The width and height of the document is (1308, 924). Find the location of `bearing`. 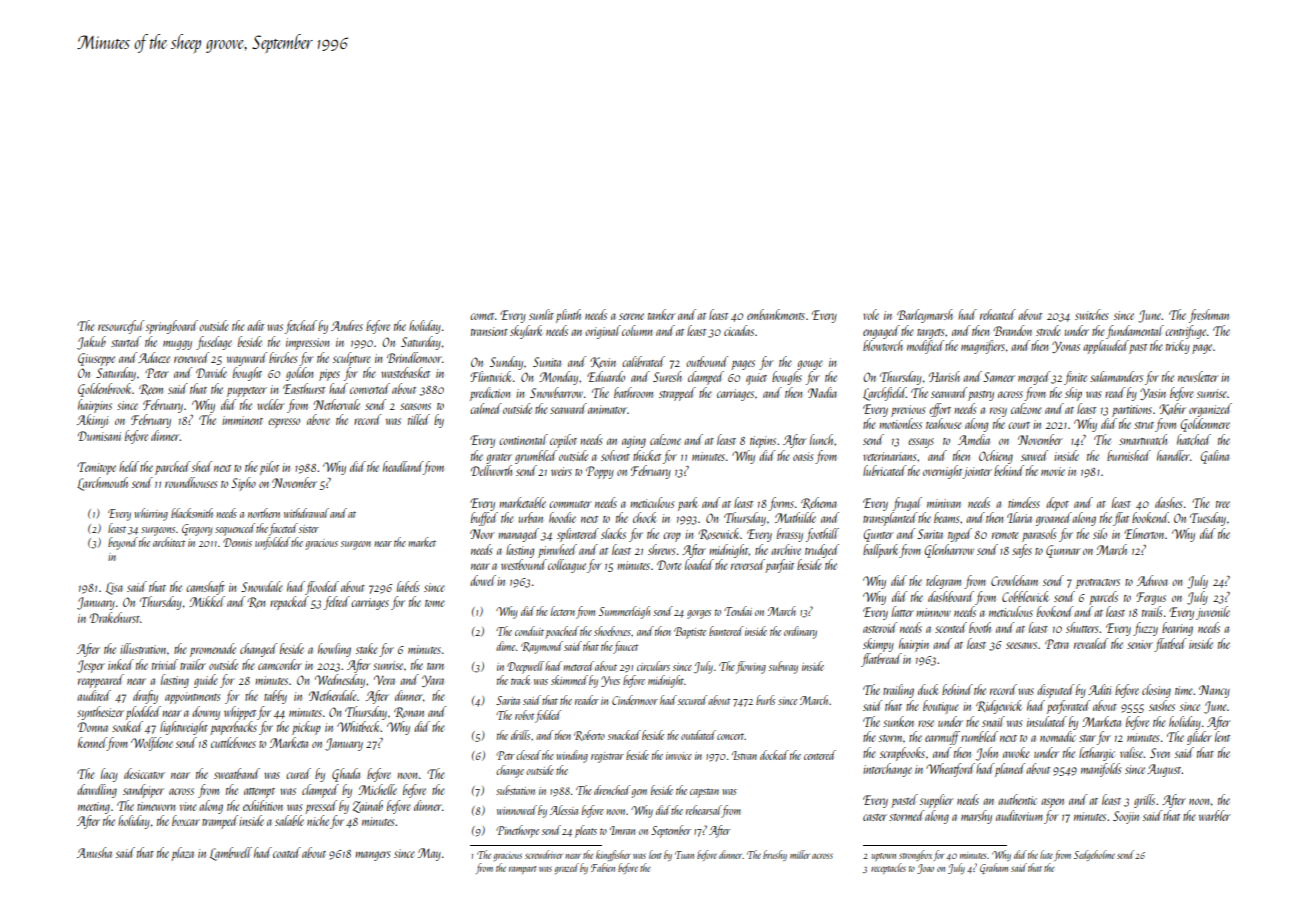

bearing is located at coordinates (1177, 629).
